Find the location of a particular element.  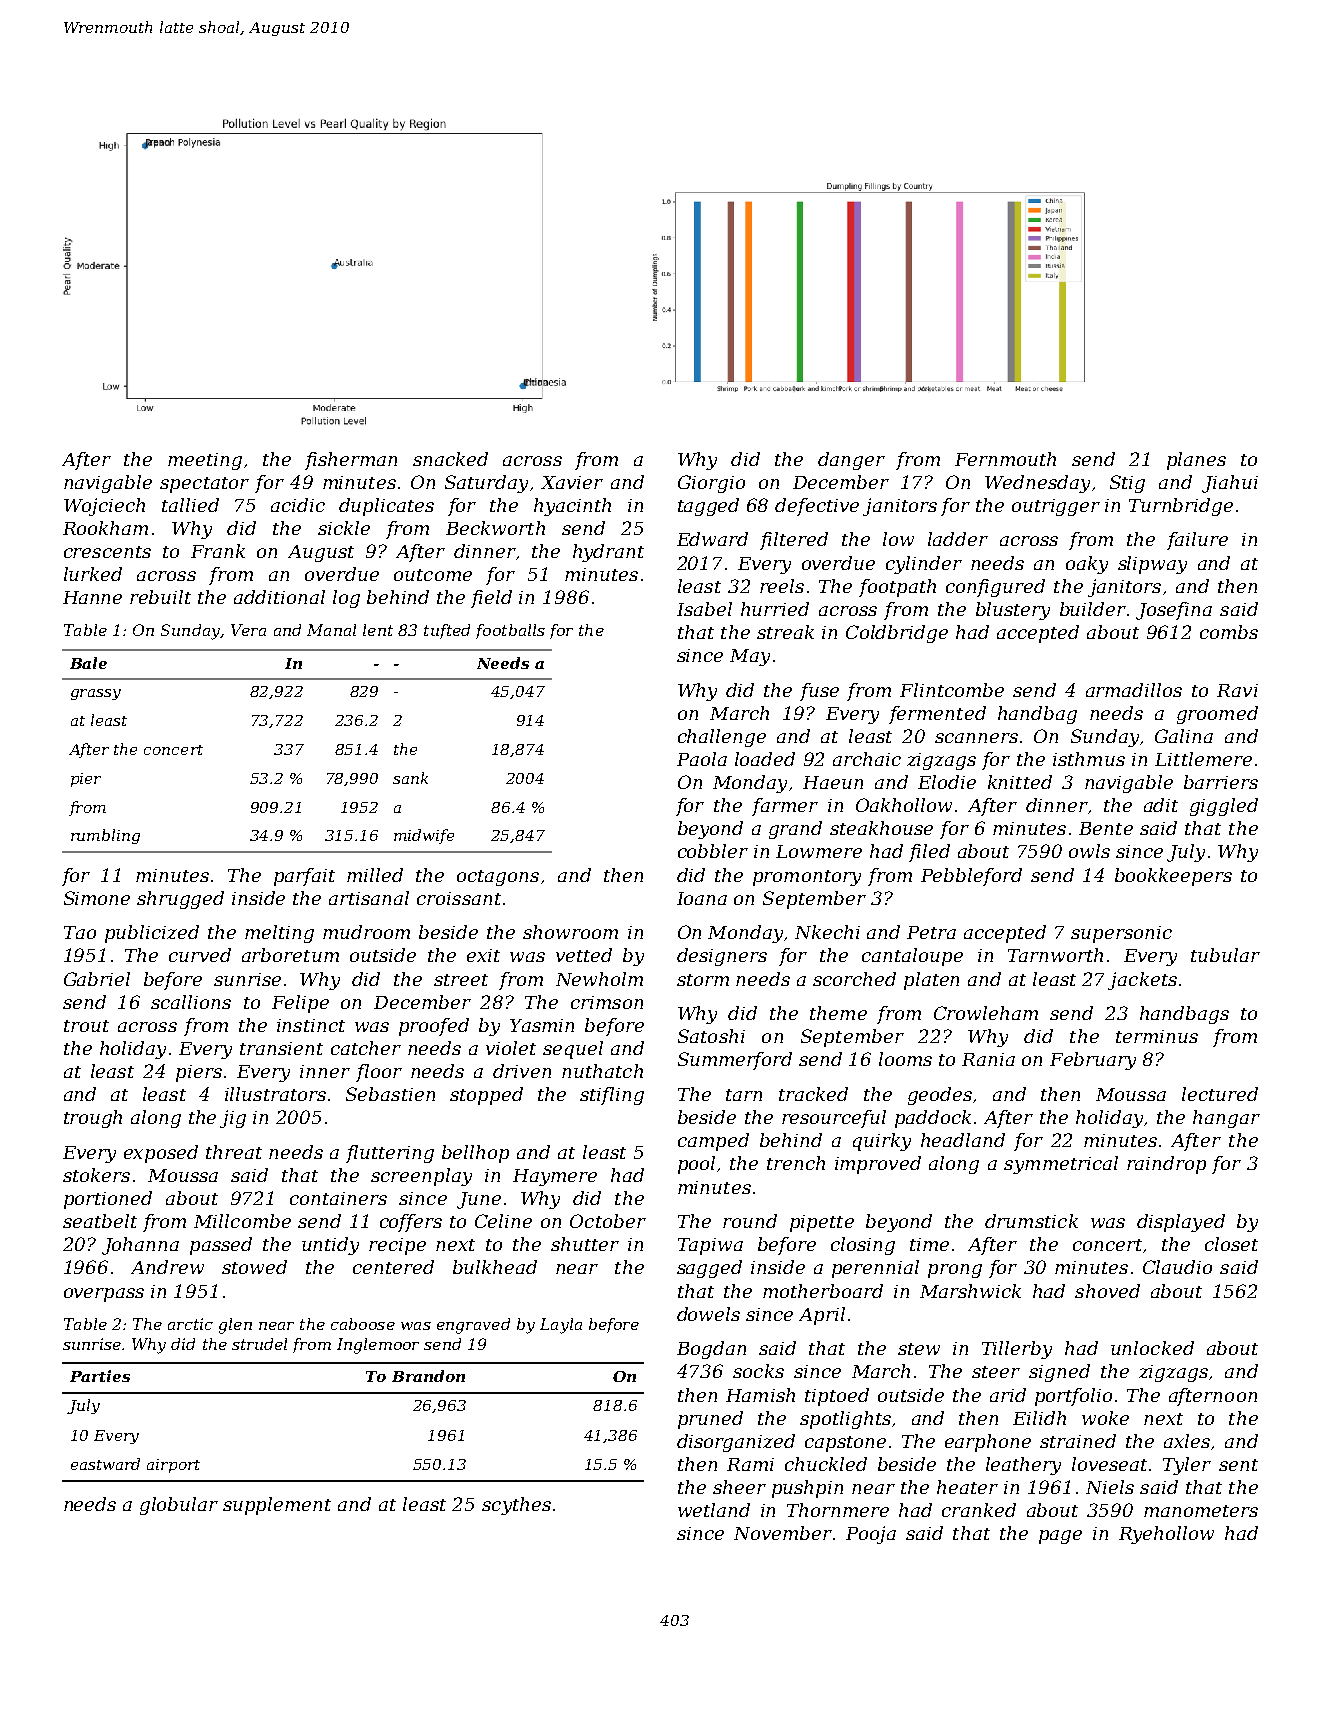

platen is located at coordinates (931, 981).
